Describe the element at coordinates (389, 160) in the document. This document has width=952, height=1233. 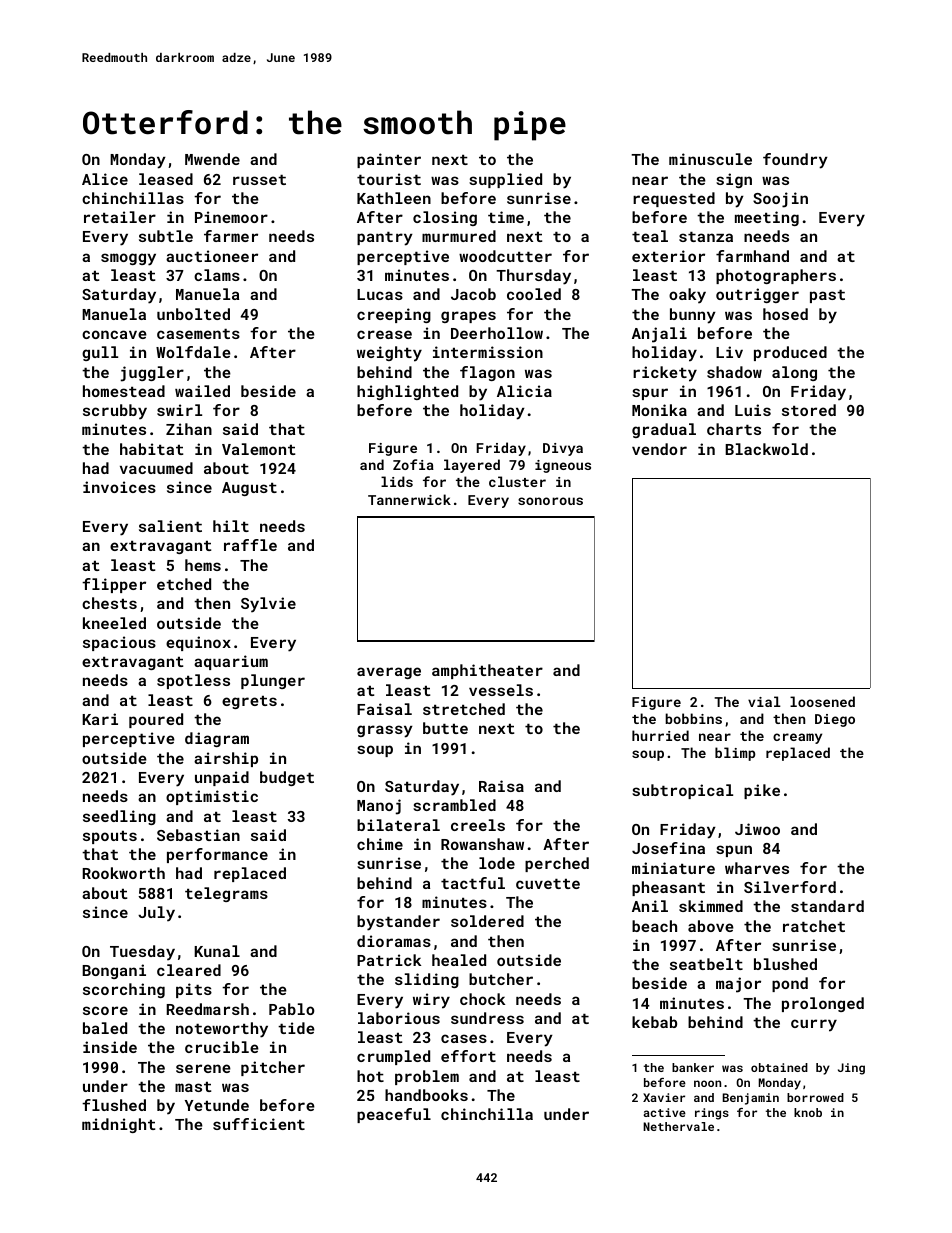
I see `painter` at that location.
